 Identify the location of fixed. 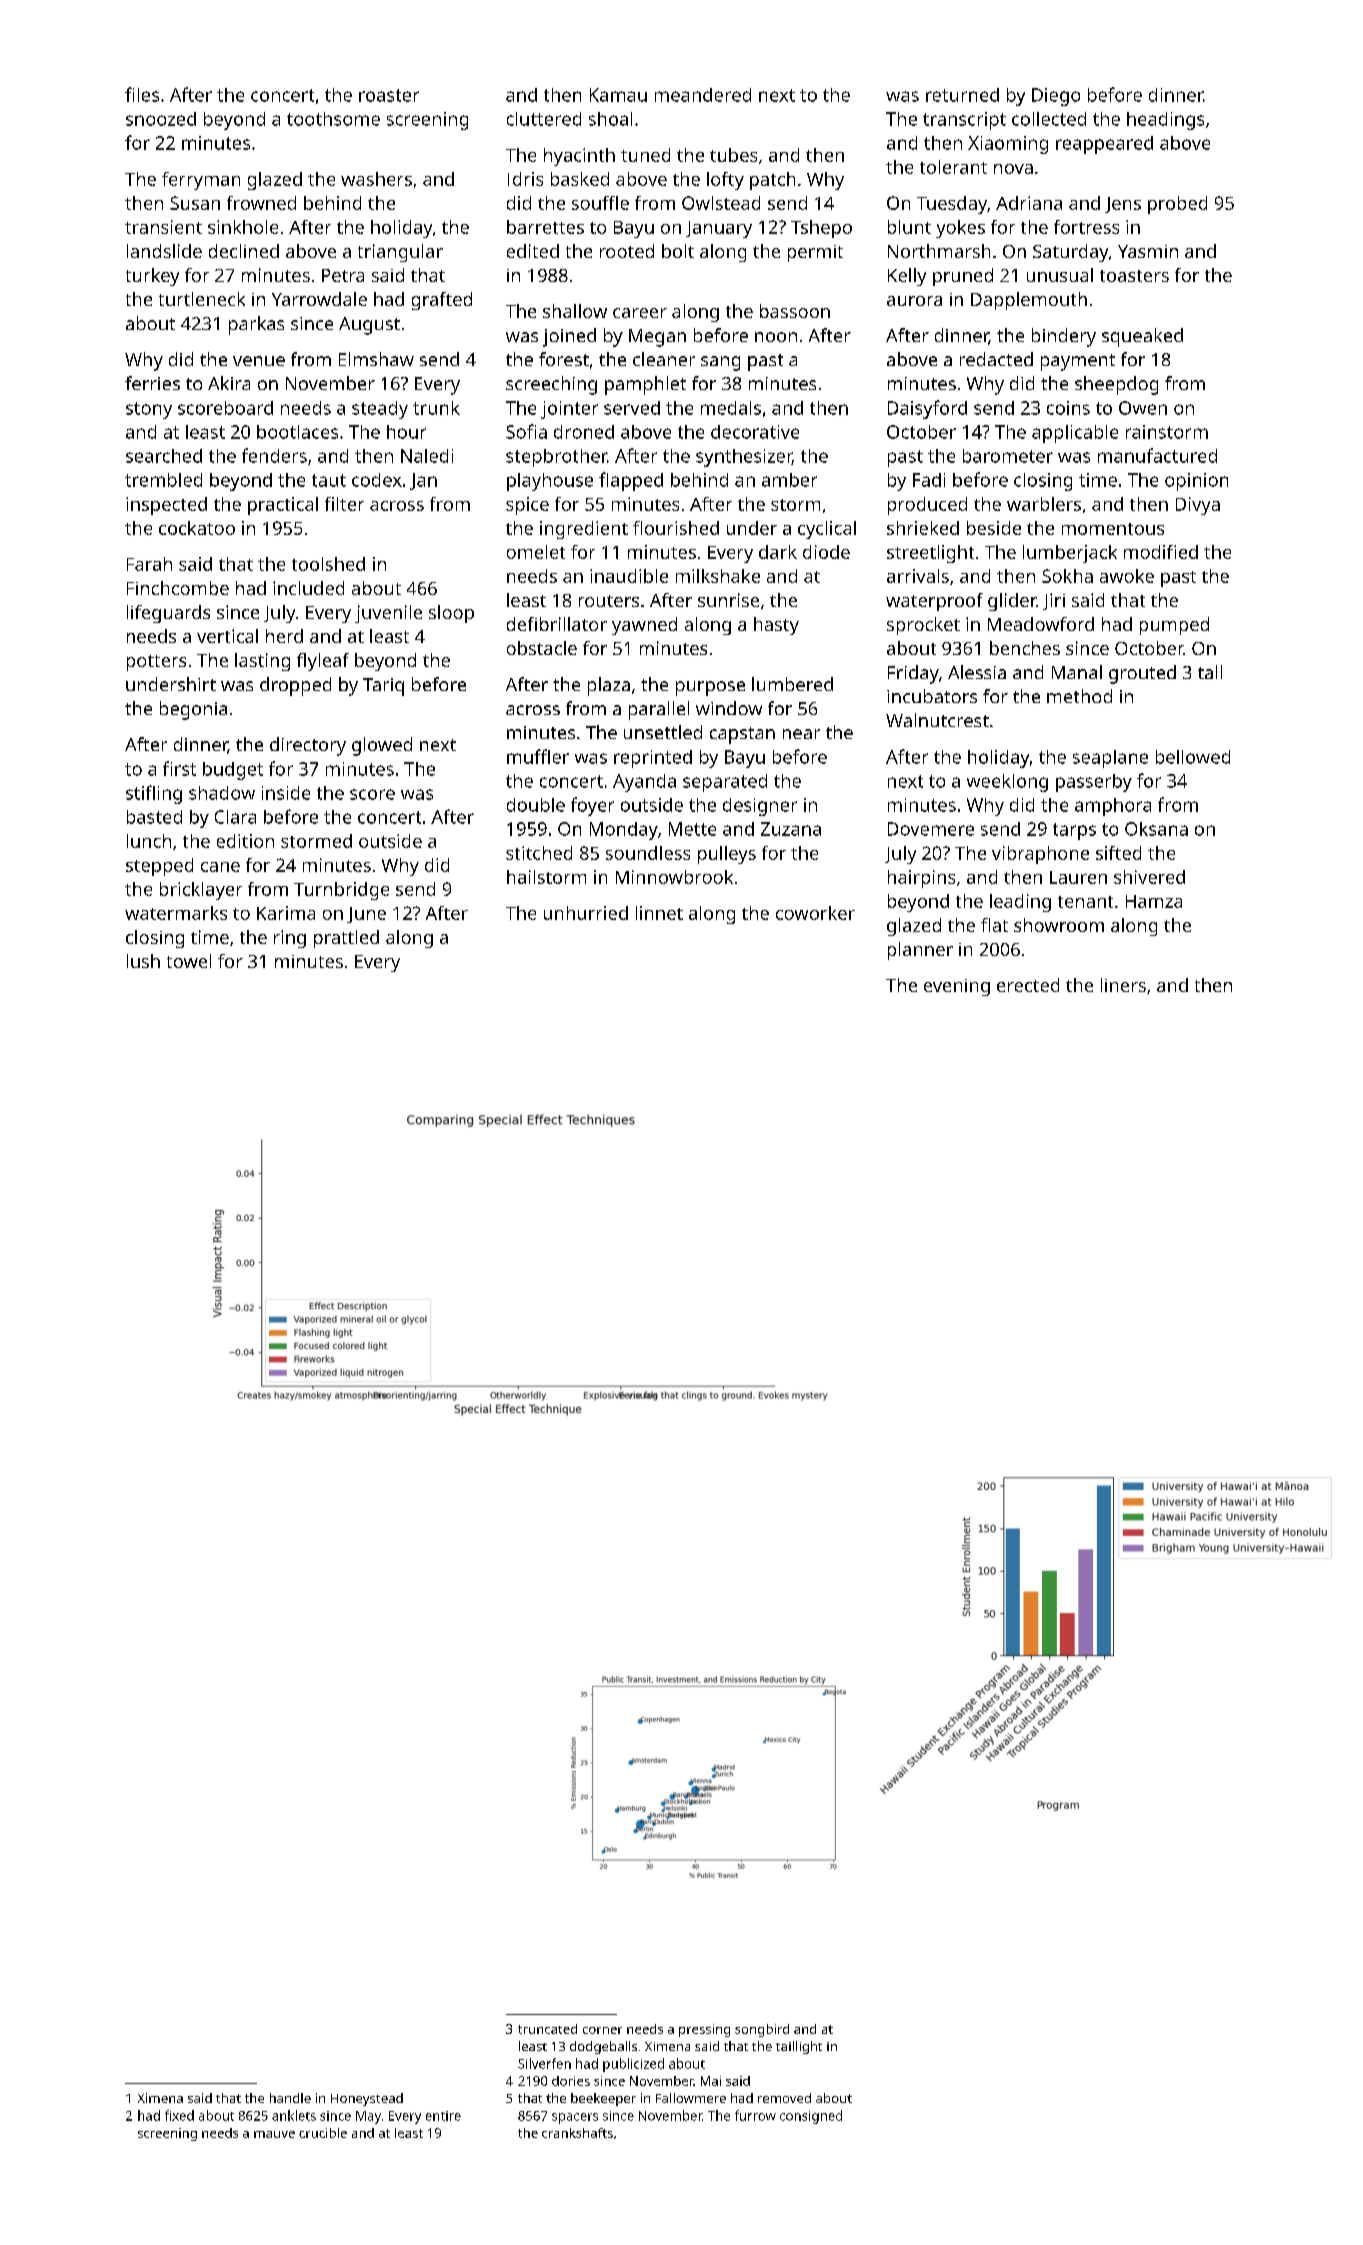
(179, 2115).
